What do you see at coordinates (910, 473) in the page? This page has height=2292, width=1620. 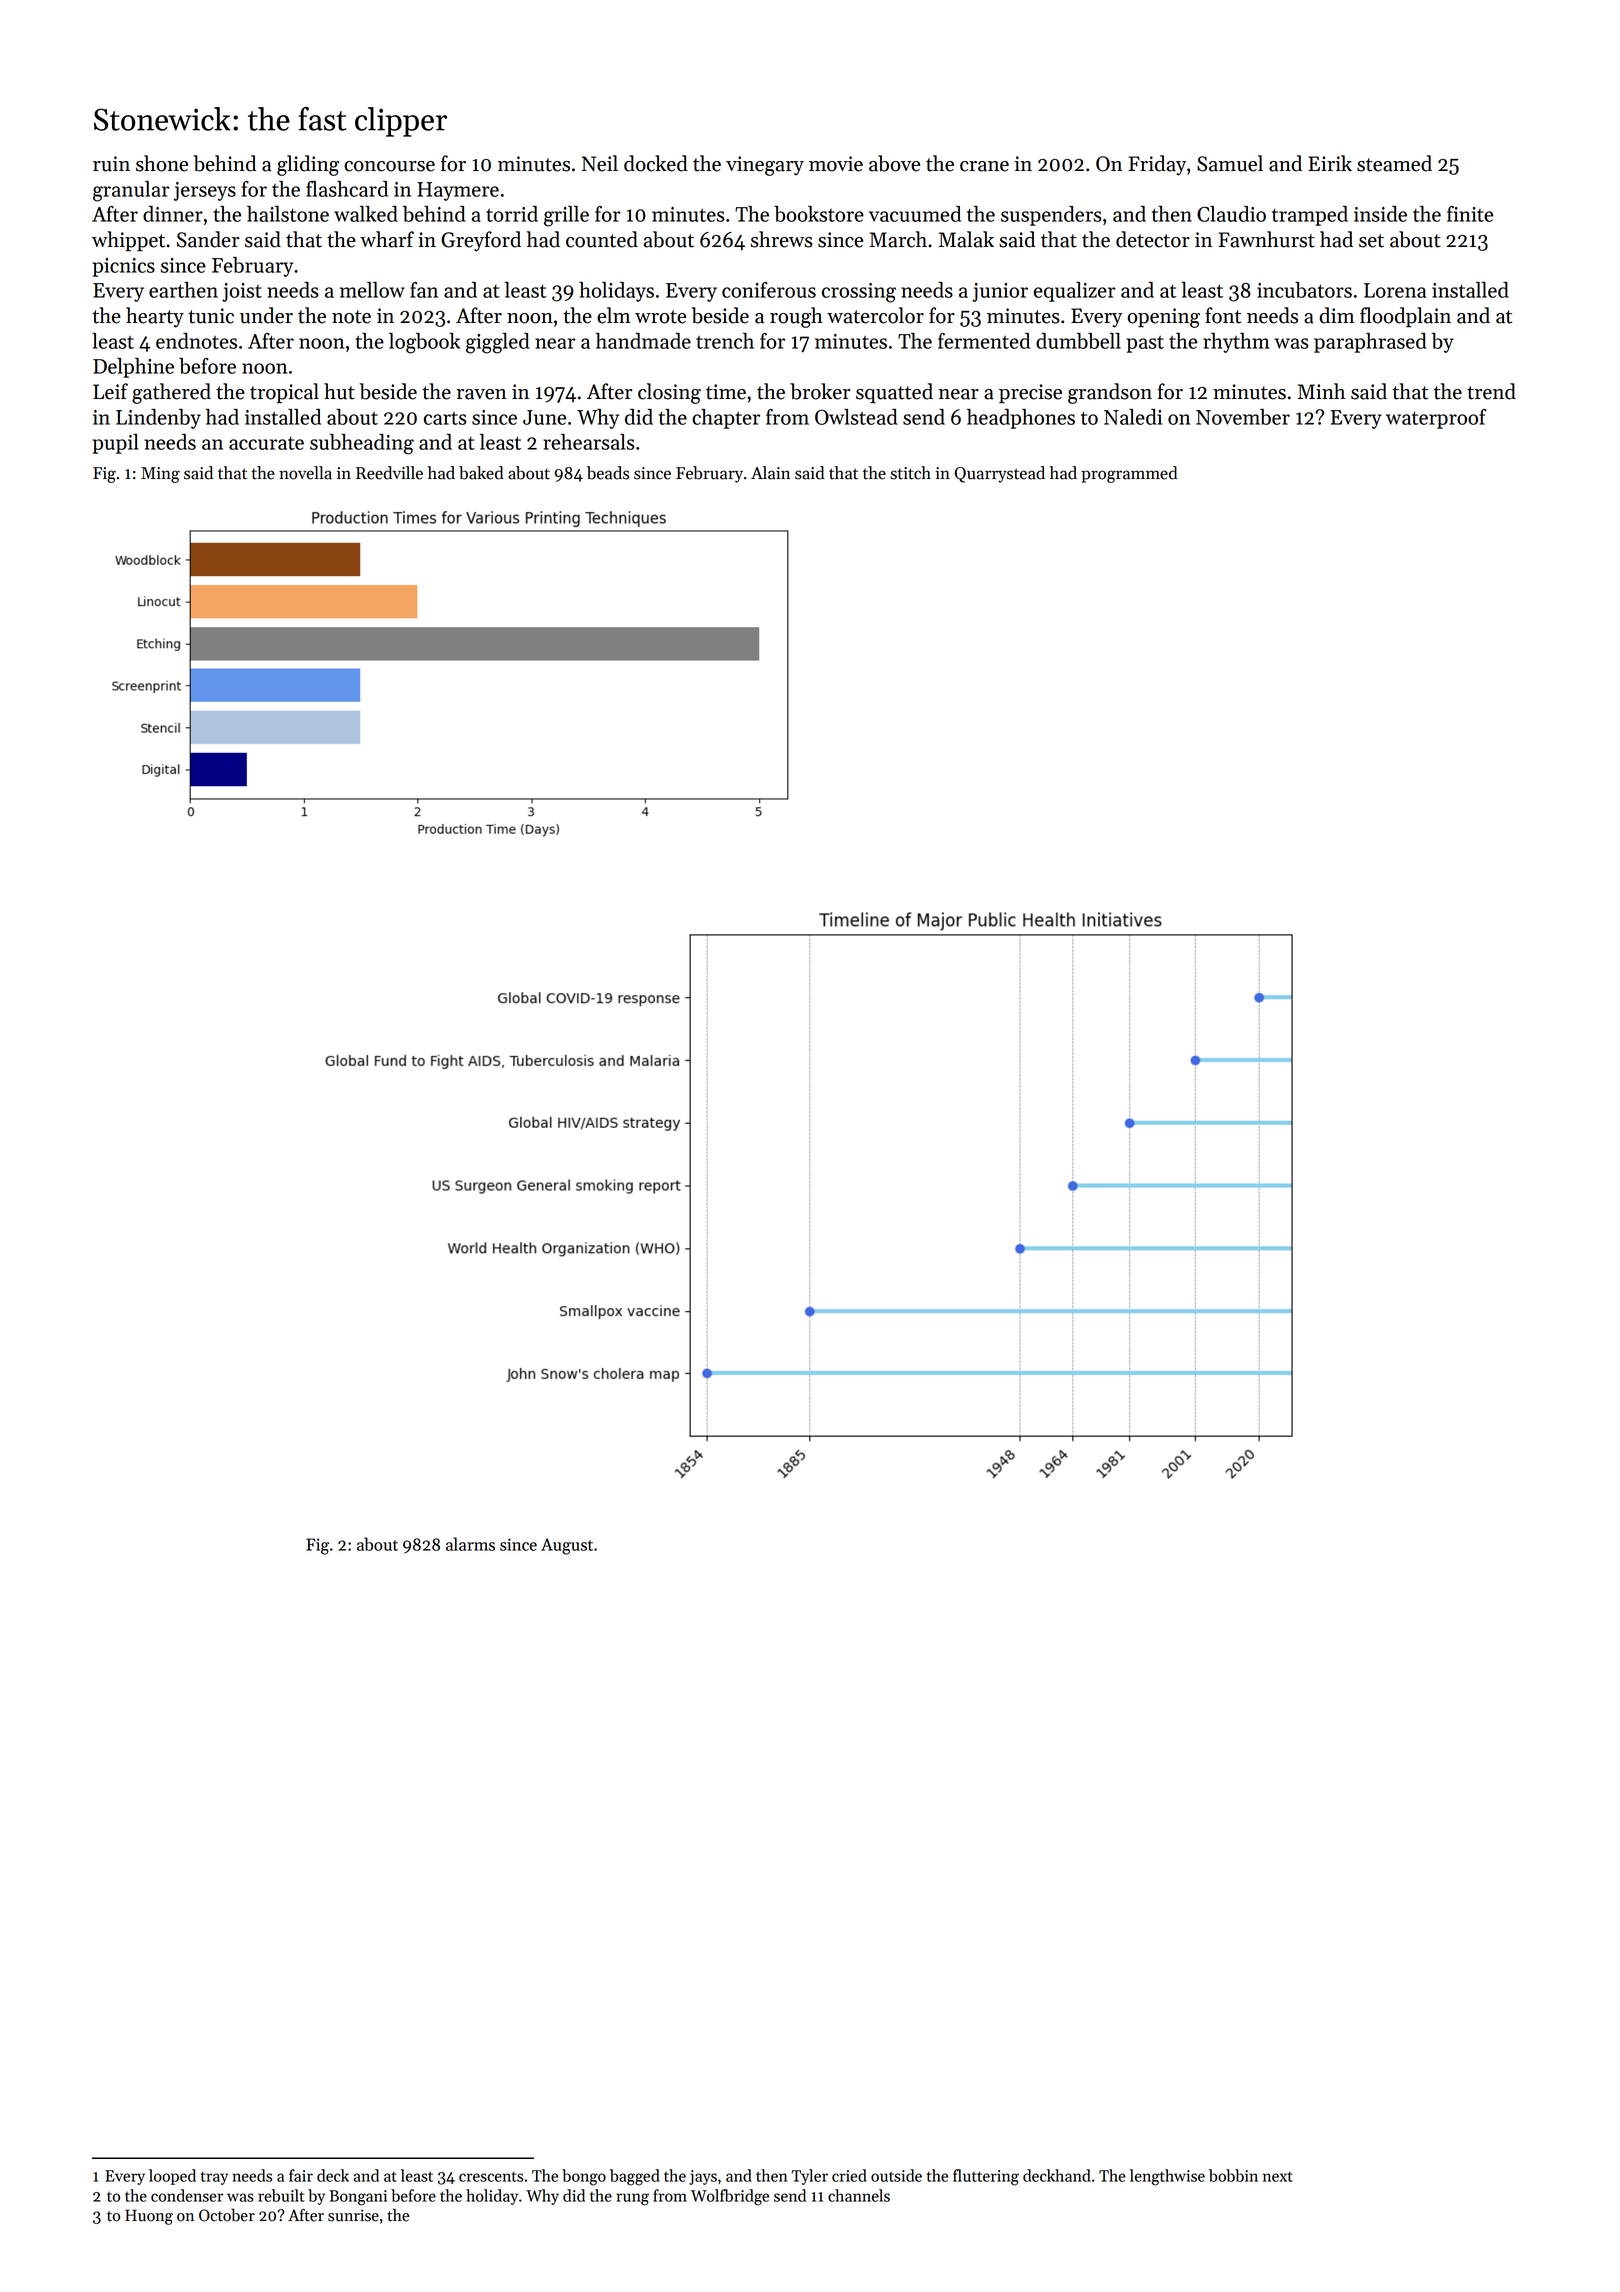 I see `stitch` at bounding box center [910, 473].
